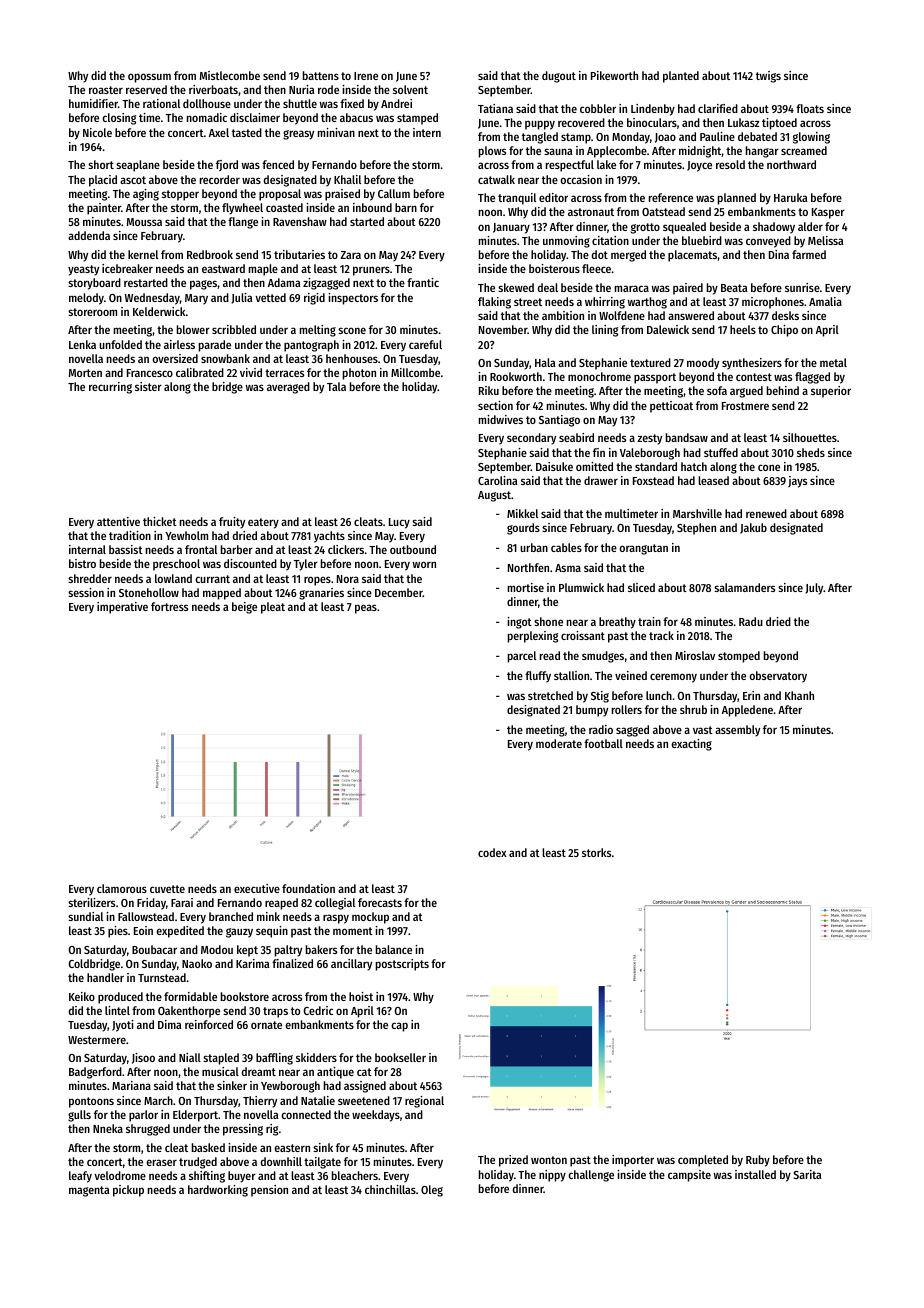 The height and width of the screenshot is (1308, 924). I want to click on magenta, so click(89, 1191).
